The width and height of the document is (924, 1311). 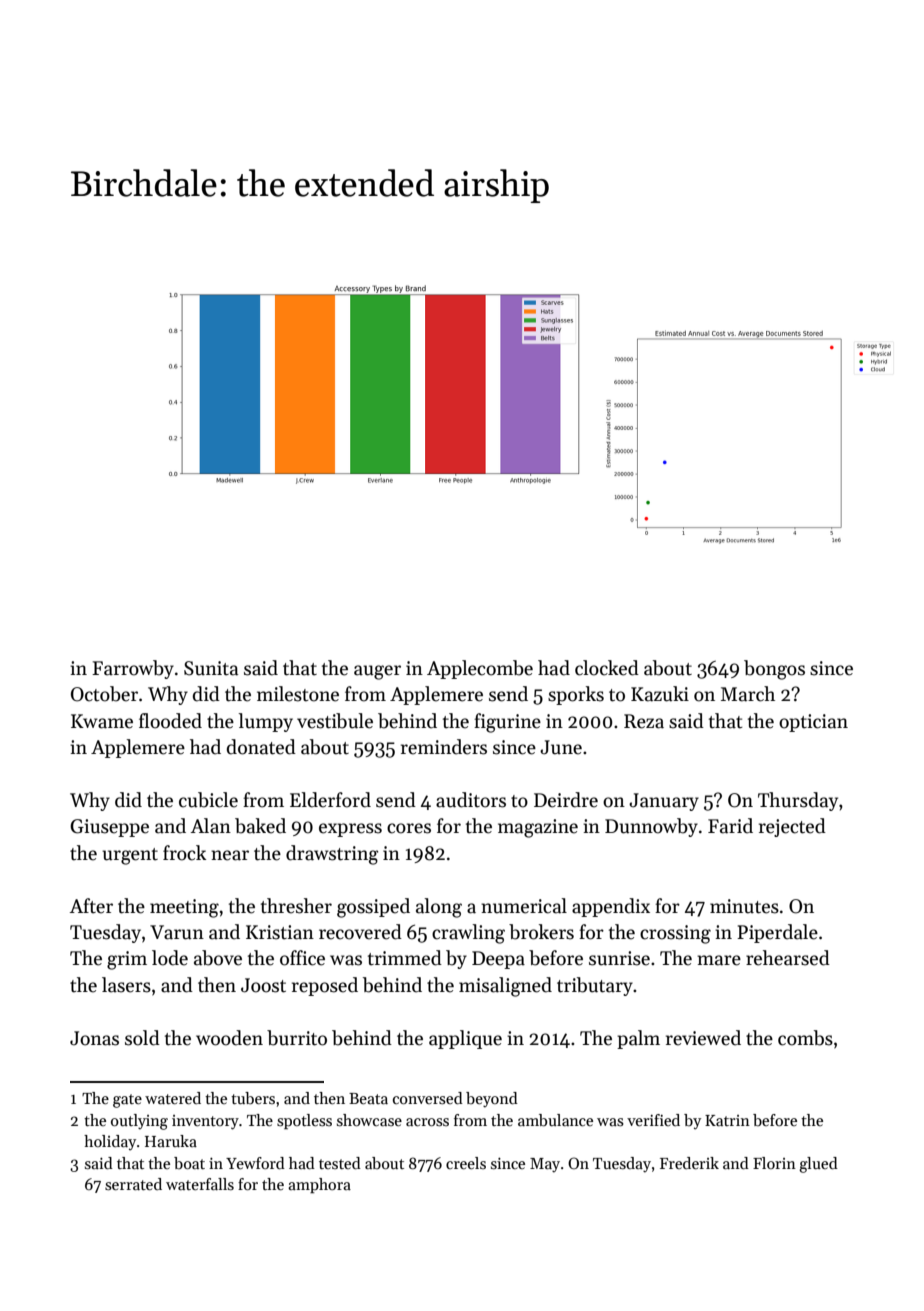 I want to click on applique, so click(x=465, y=1039).
